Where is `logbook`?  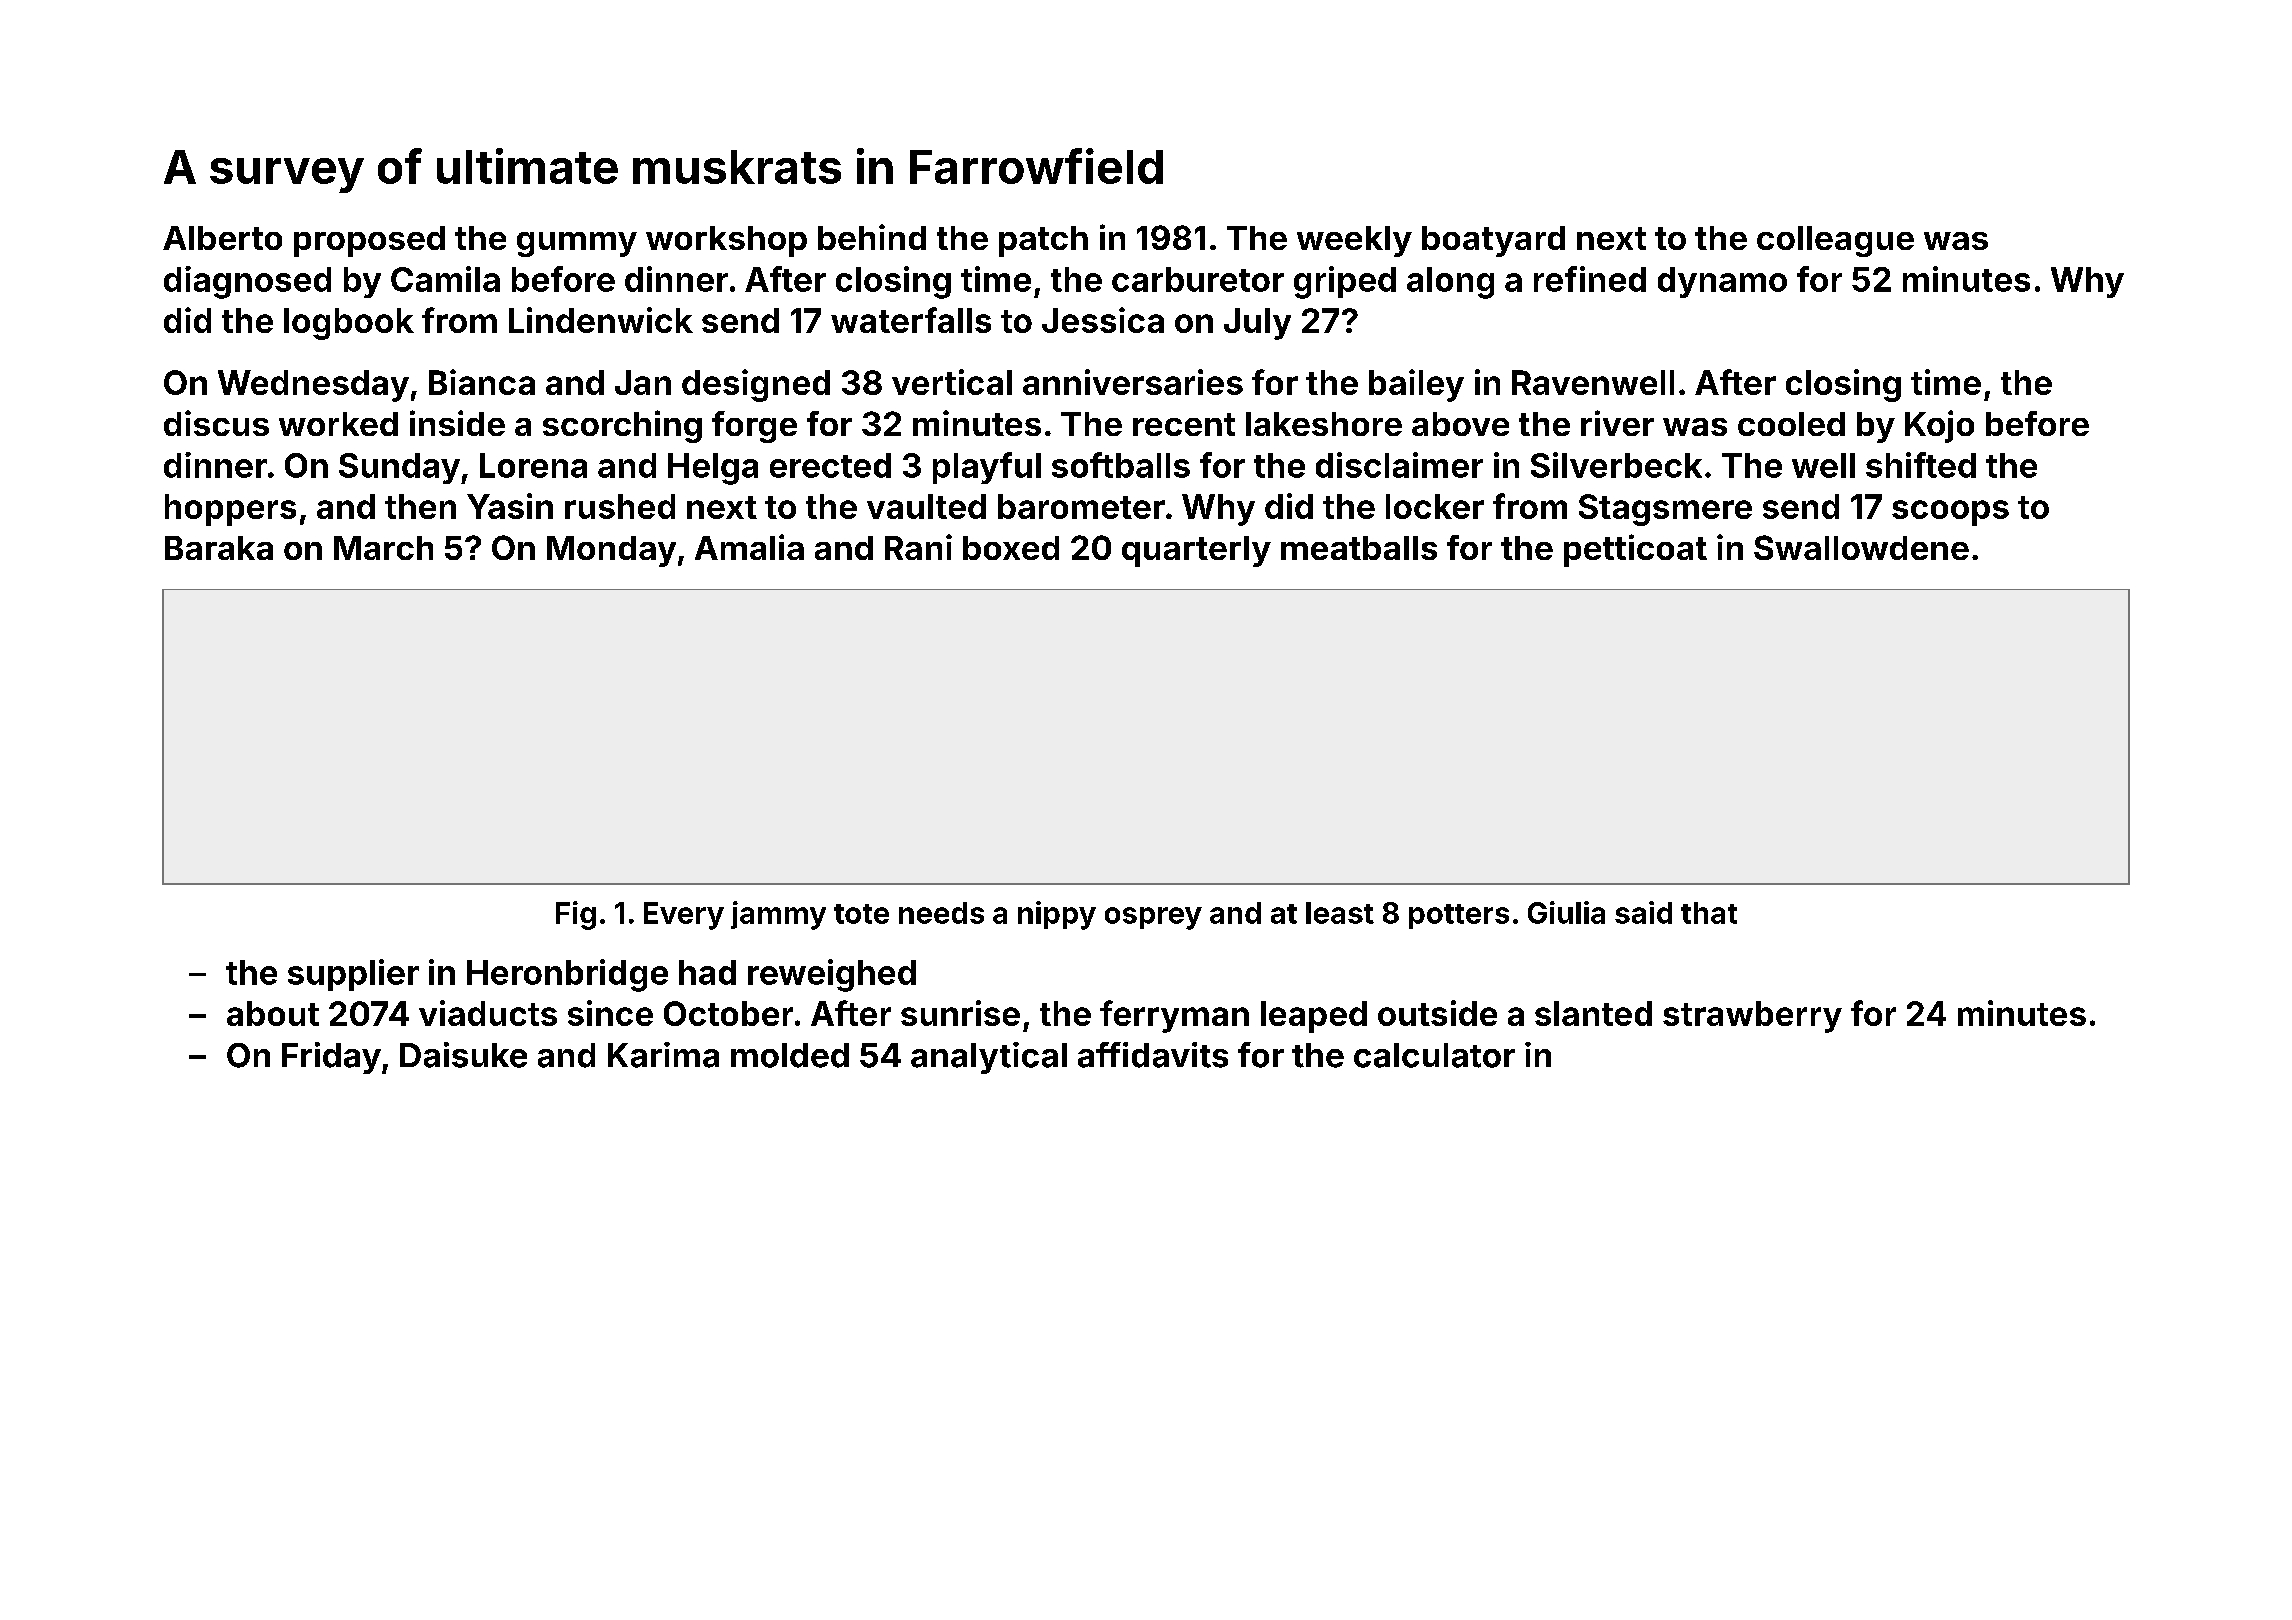 logbook is located at coordinates (349, 324).
